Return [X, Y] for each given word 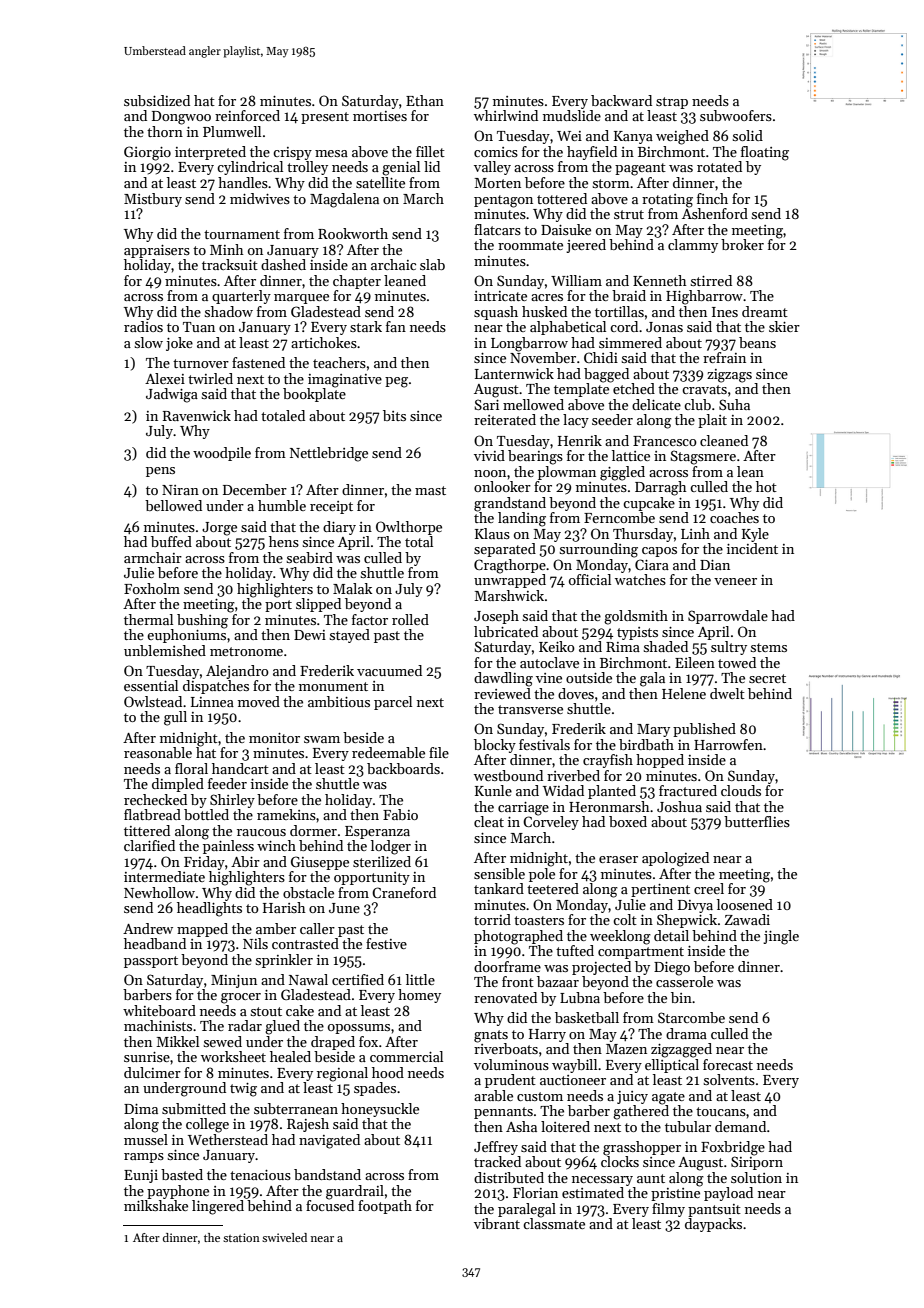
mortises [380, 116]
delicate [656, 404]
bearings [535, 457]
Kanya [633, 137]
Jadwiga [172, 395]
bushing [202, 621]
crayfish [608, 761]
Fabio [400, 814]
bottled [206, 814]
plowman [567, 473]
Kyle [755, 535]
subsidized [157, 100]
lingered [218, 1207]
